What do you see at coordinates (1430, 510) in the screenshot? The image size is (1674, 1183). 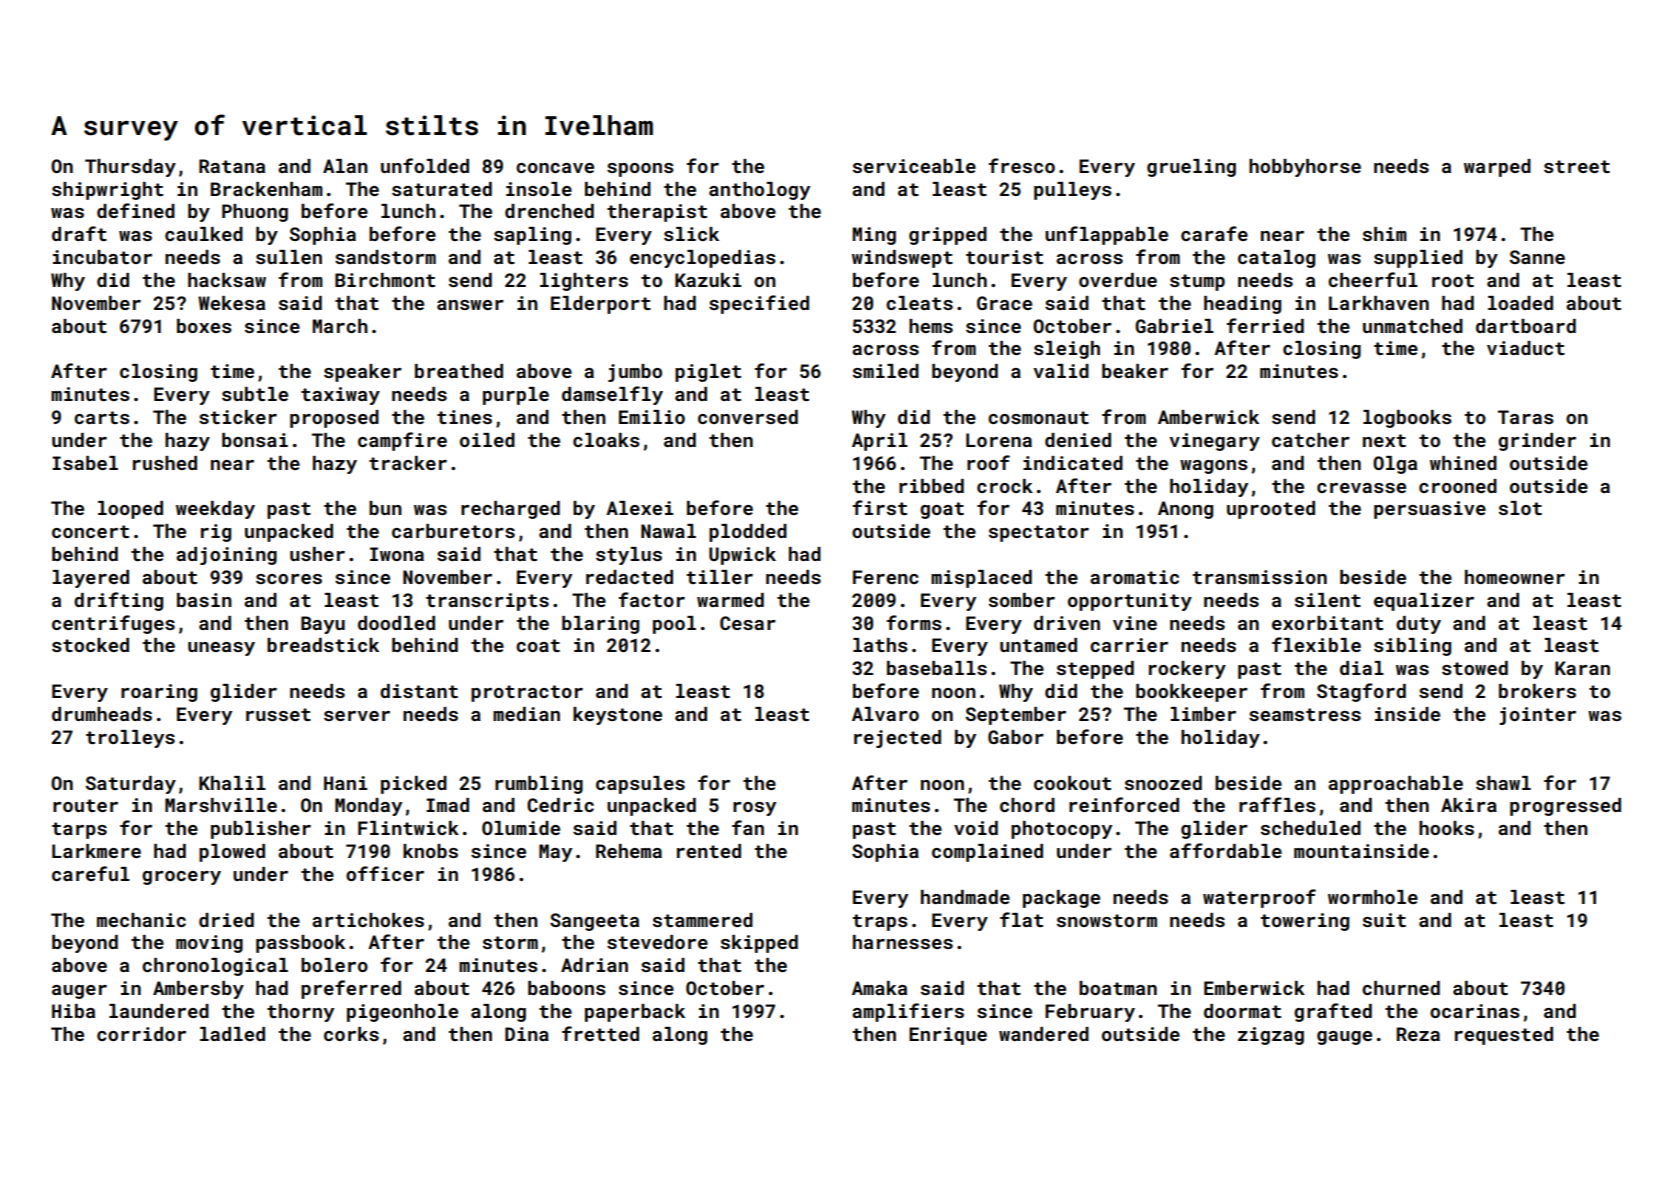 I see `persuasive` at bounding box center [1430, 510].
